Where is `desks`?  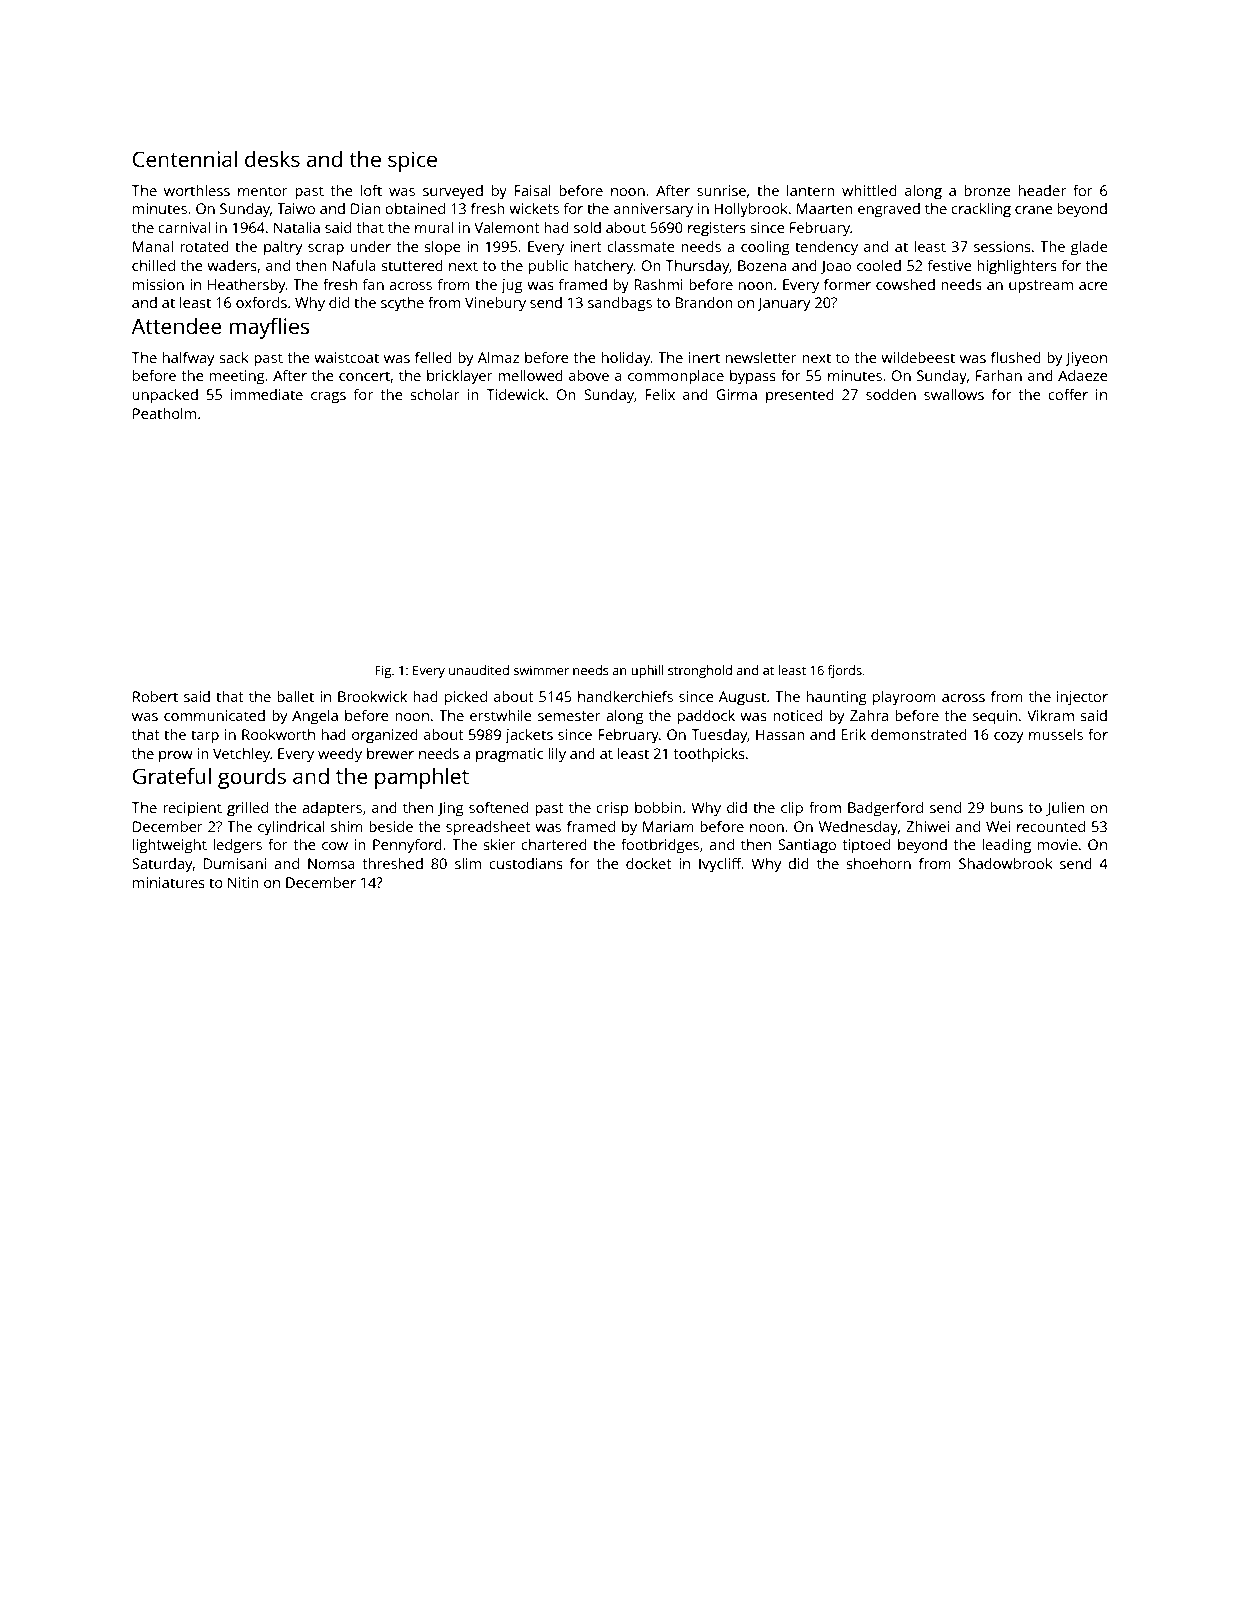 desks is located at coordinates (272, 158).
